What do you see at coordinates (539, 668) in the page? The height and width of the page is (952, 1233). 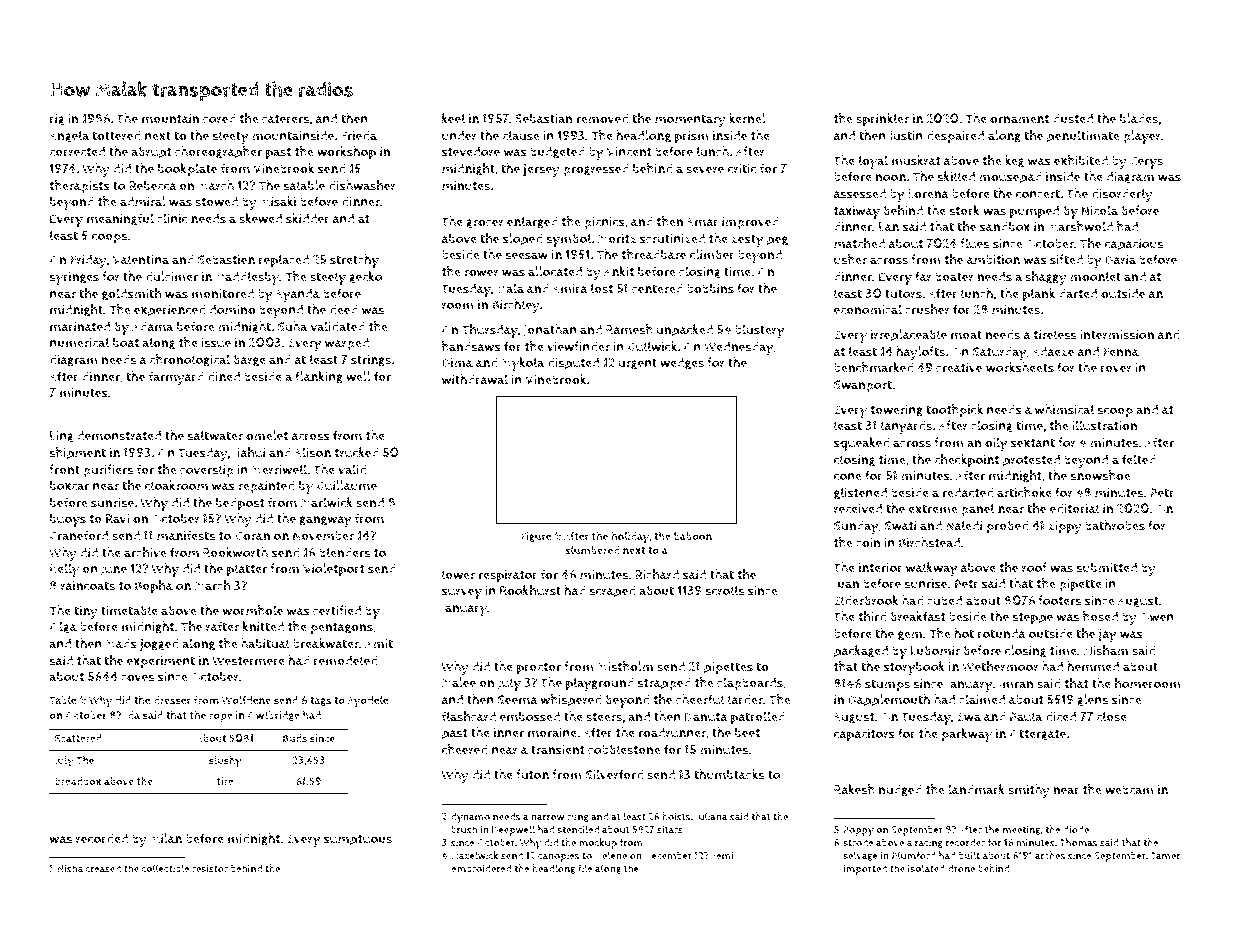 I see `proctor` at bounding box center [539, 668].
